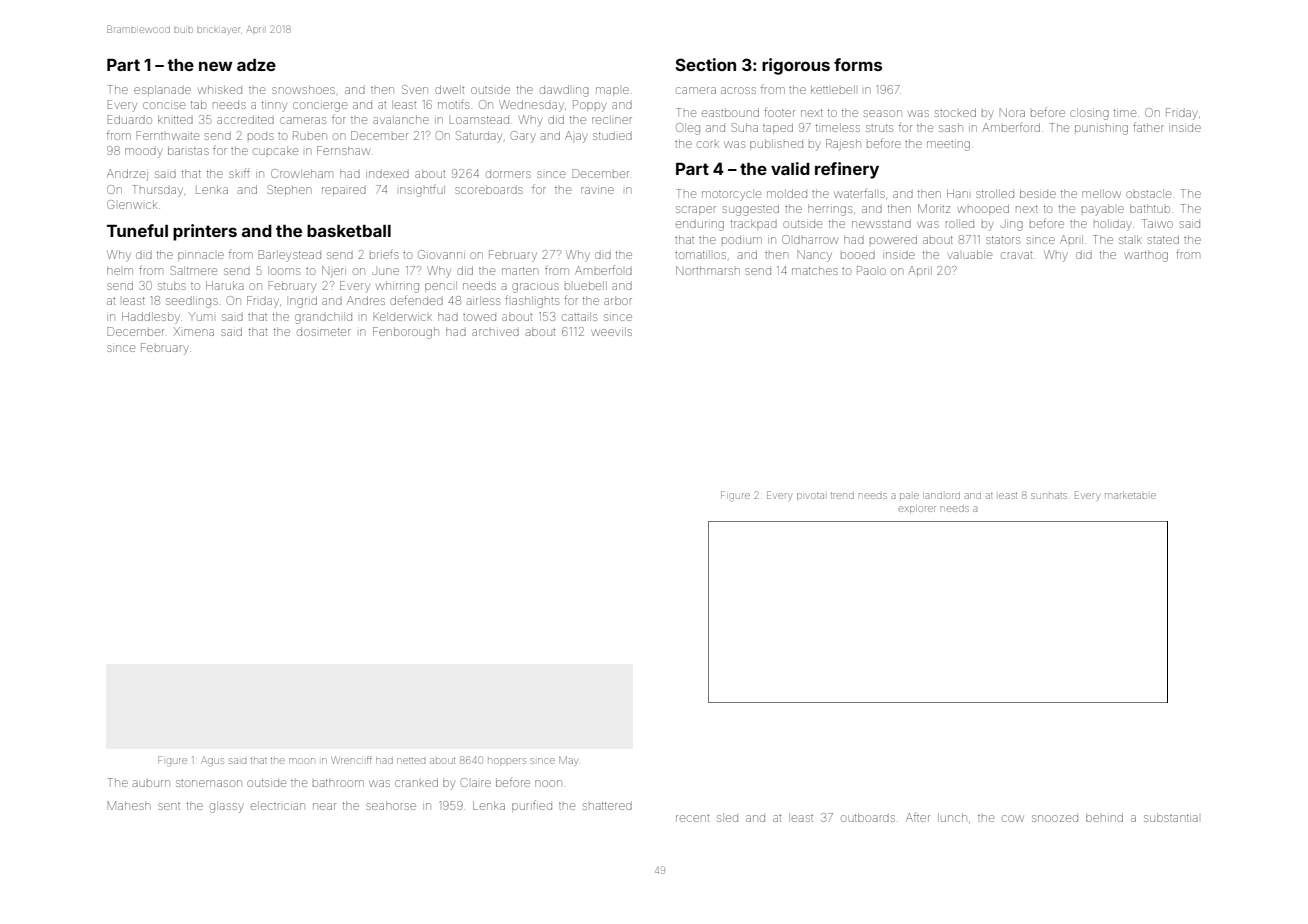  Describe the element at coordinates (568, 761) in the document. I see `May` at that location.
